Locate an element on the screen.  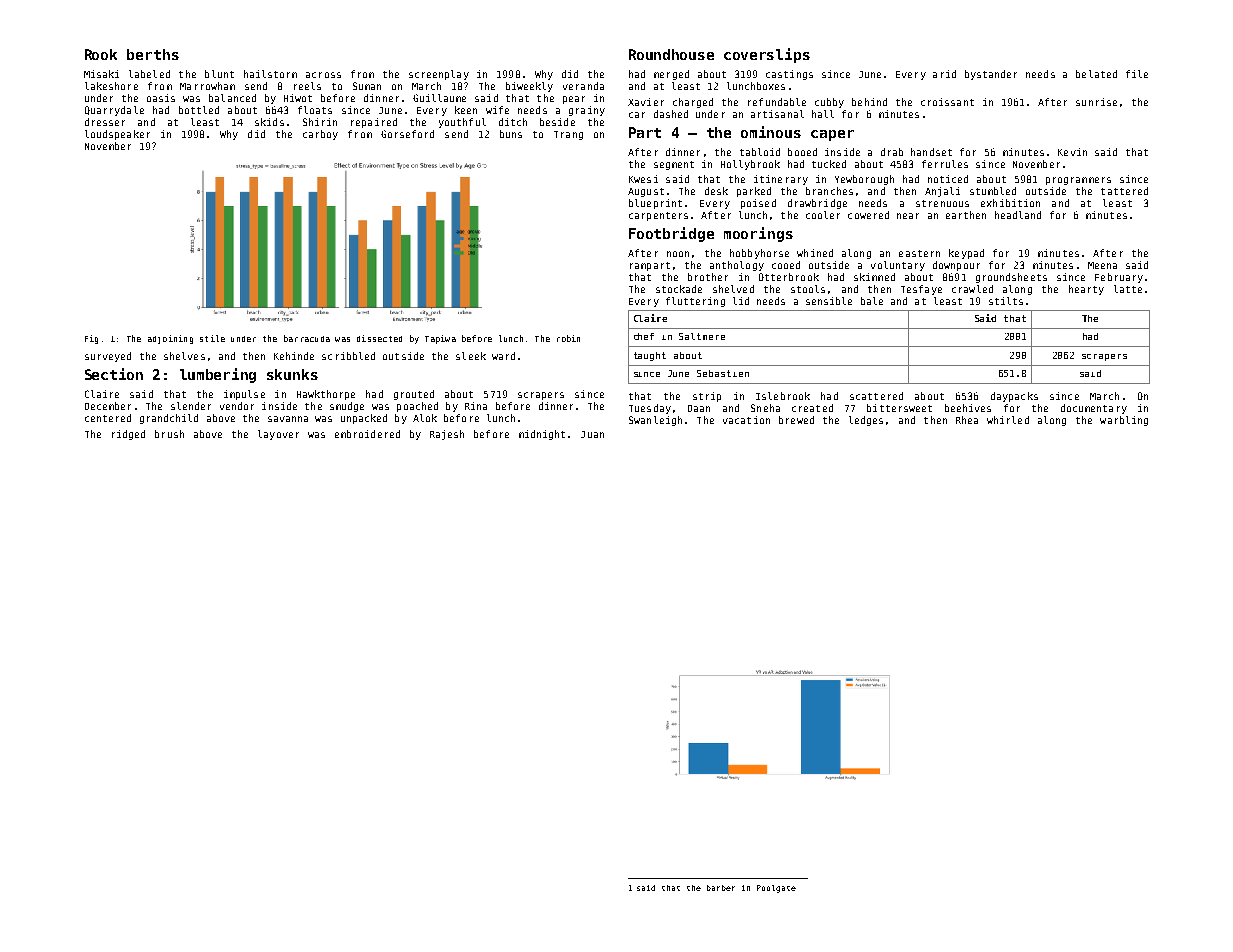
ward is located at coordinates (503, 356).
